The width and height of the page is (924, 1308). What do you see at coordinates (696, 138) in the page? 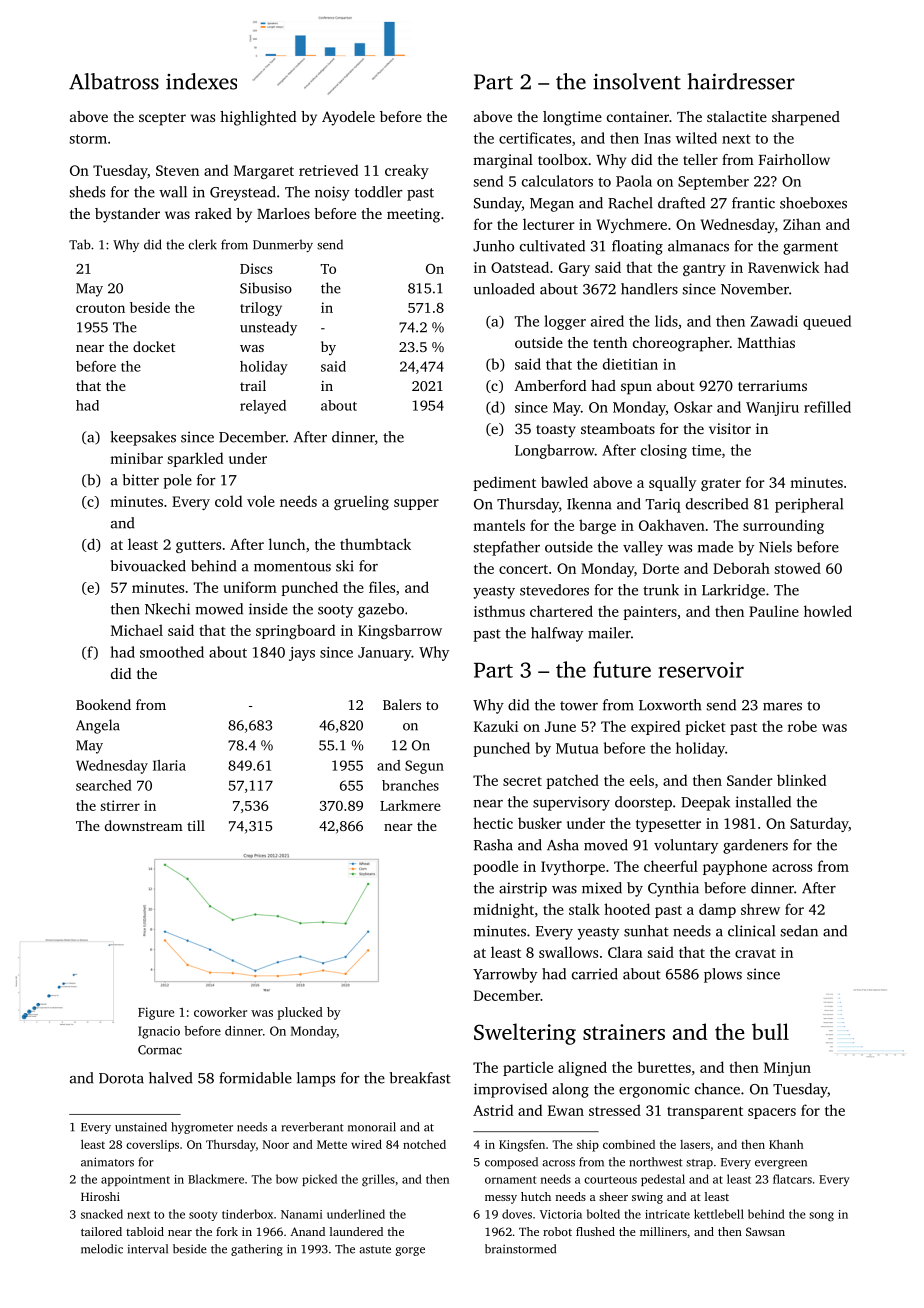
I see `wilted` at bounding box center [696, 138].
